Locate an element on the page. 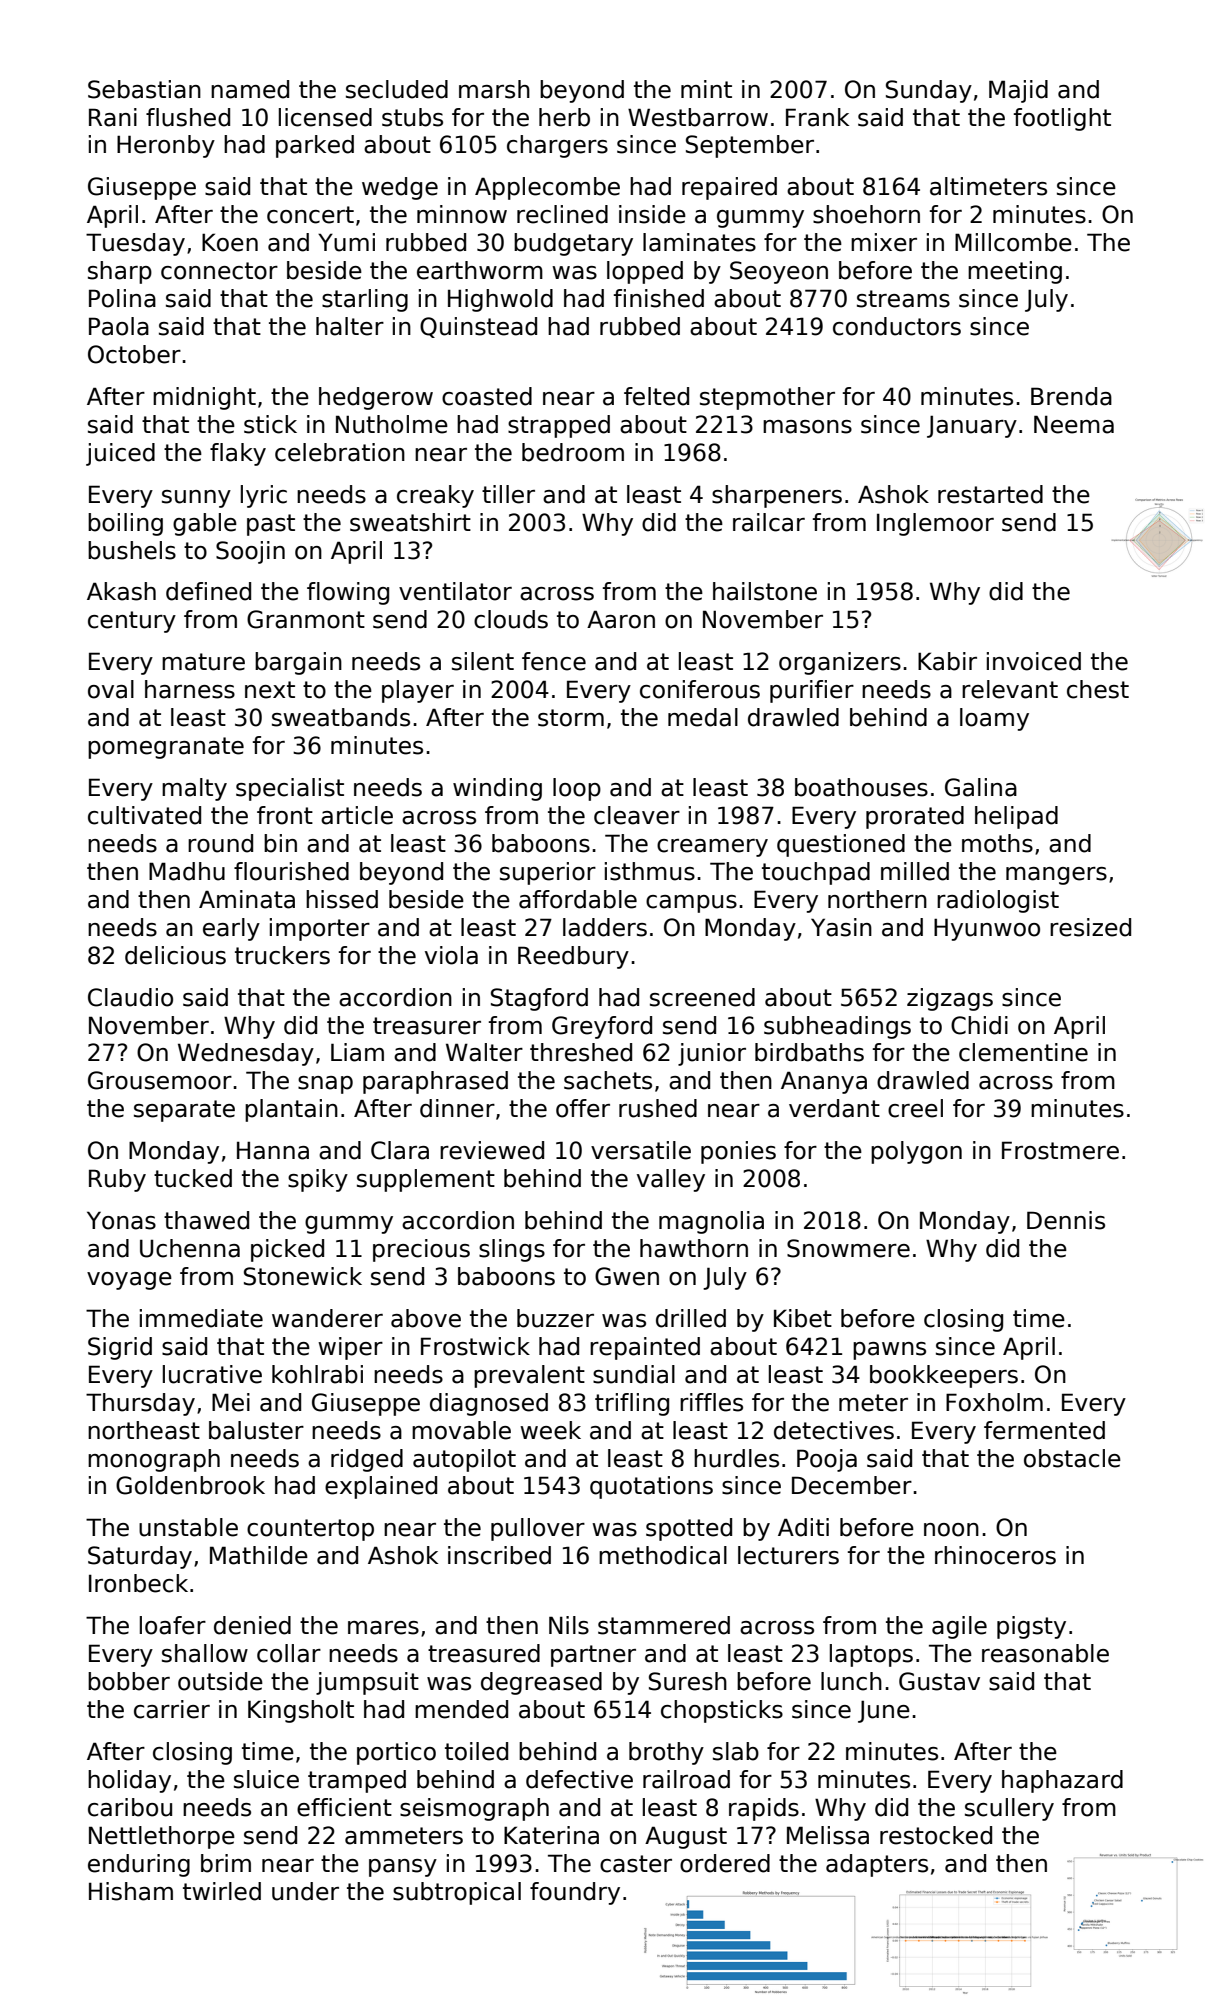 Image resolution: width=1223 pixels, height=2014 pixels. noon is located at coordinates (951, 1530).
